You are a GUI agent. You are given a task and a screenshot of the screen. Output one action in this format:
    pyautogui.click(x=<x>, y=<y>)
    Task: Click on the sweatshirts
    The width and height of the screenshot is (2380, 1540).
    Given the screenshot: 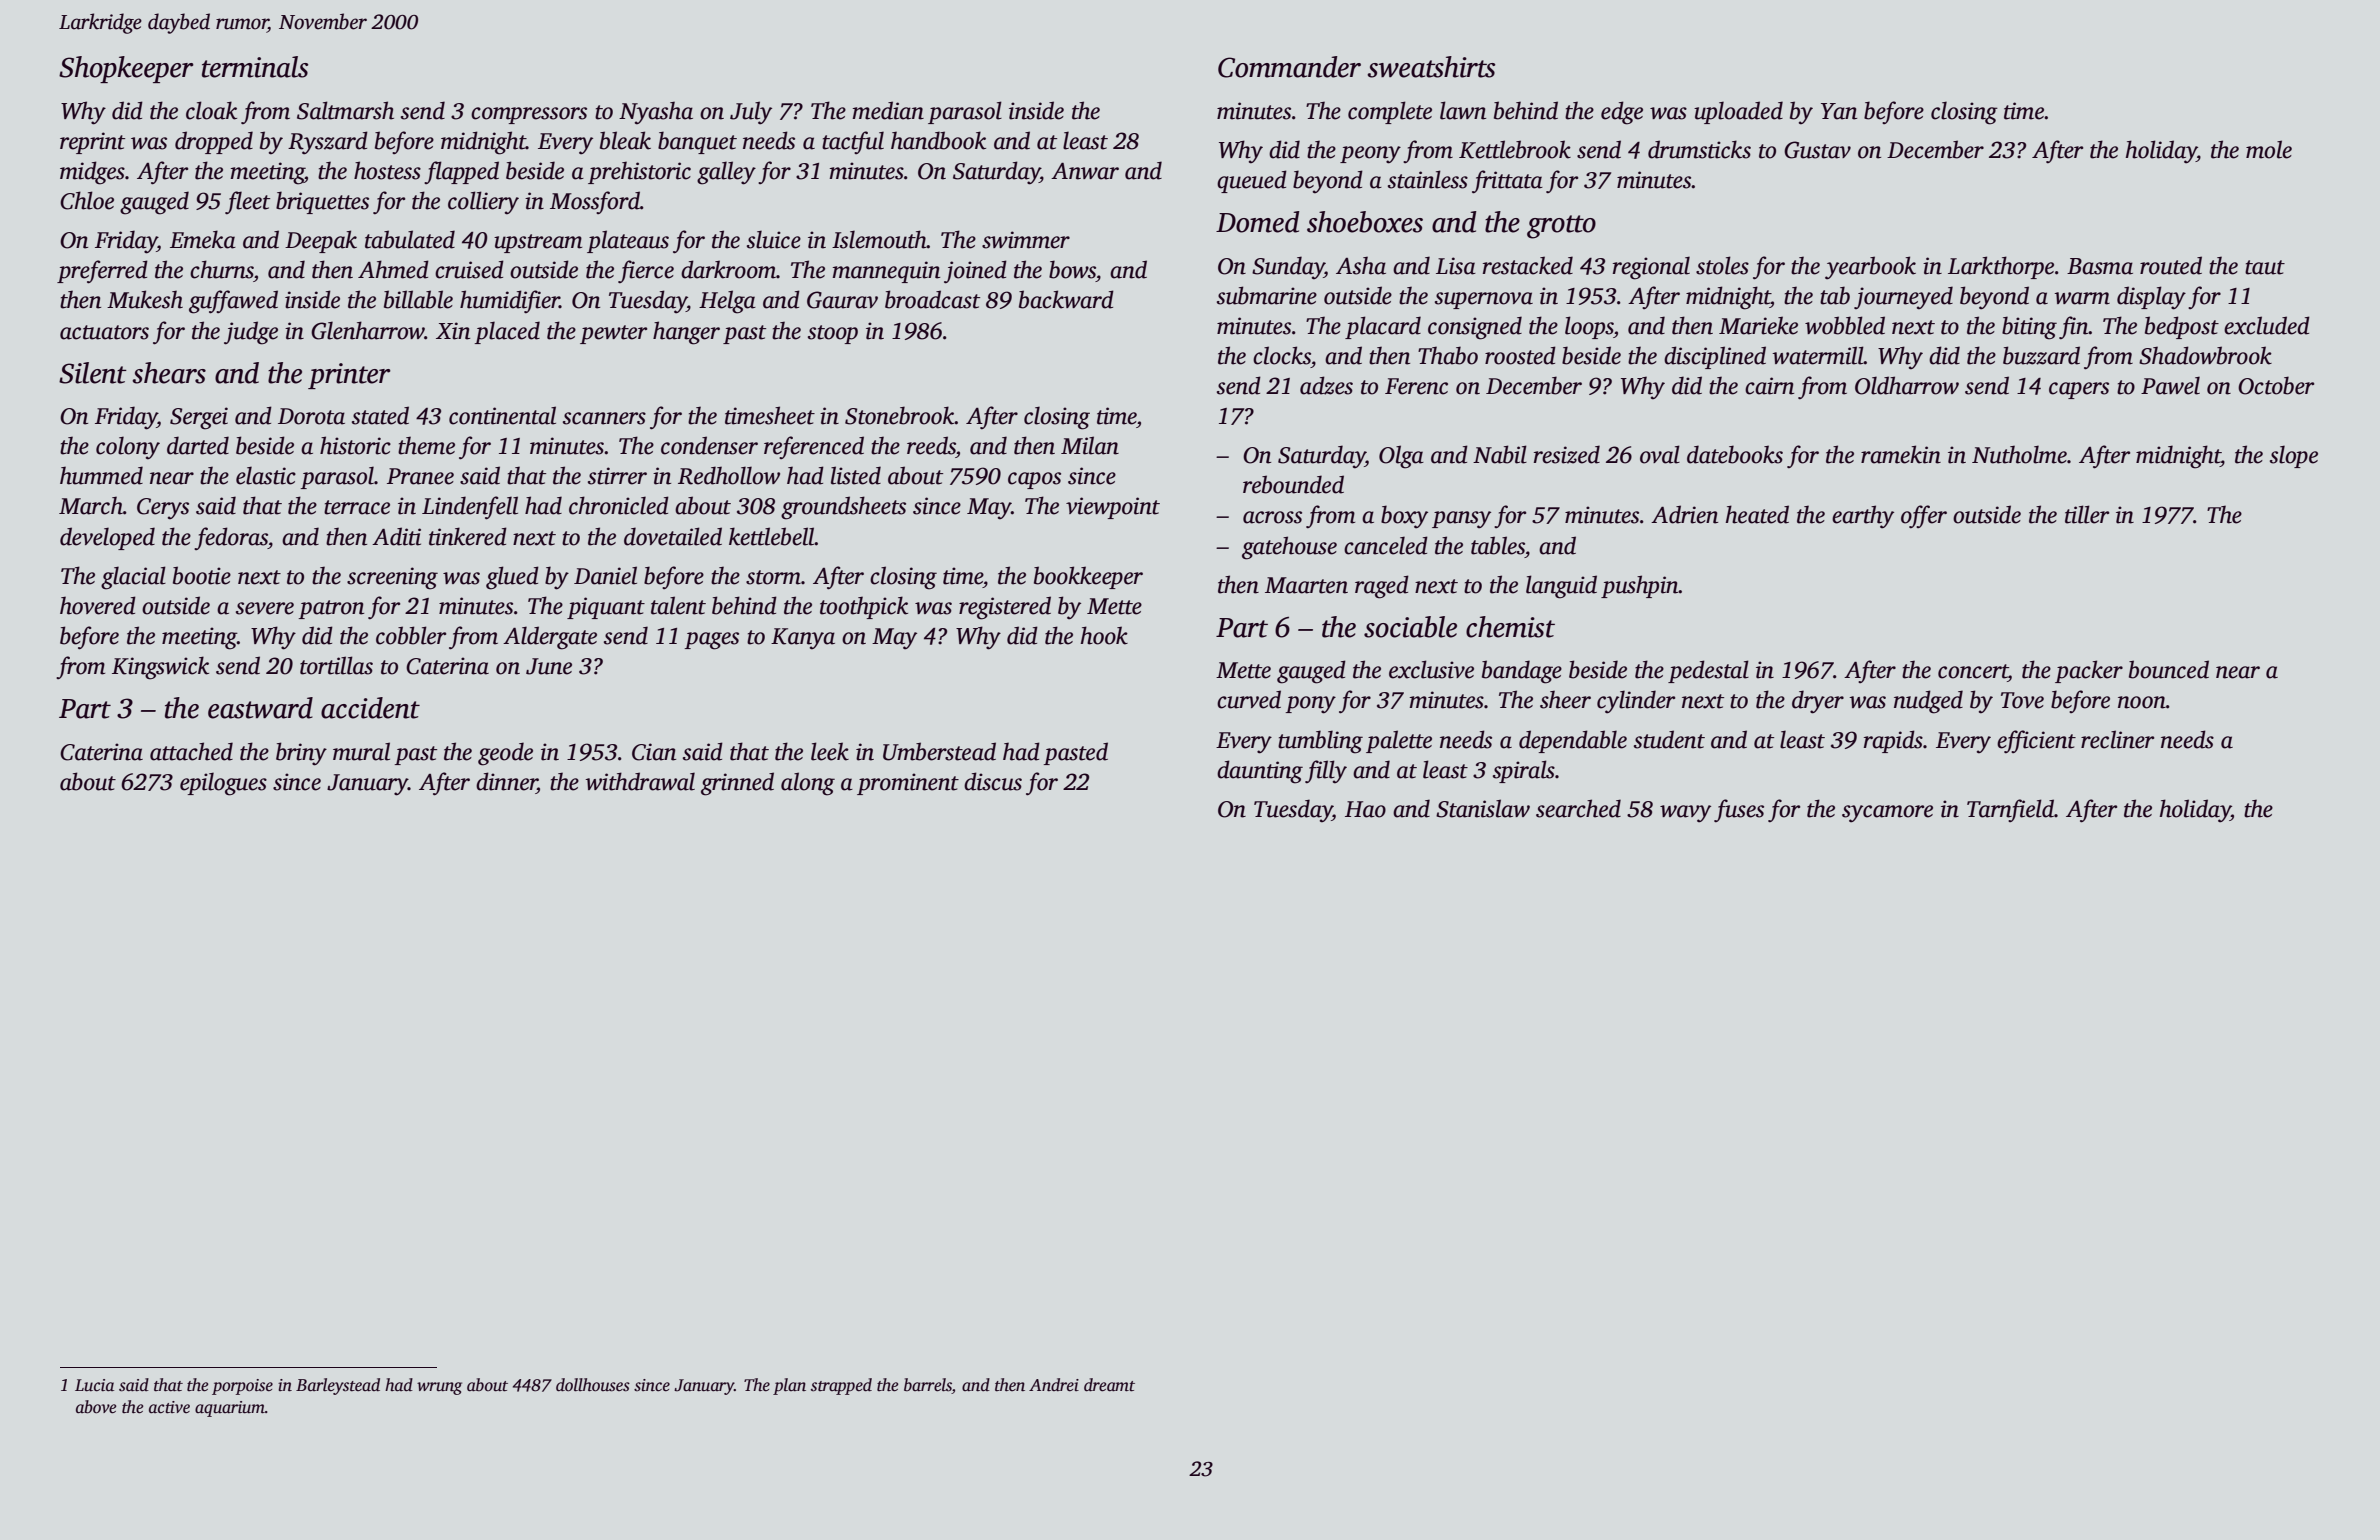 What is the action you would take?
    pyautogui.click(x=1431, y=67)
